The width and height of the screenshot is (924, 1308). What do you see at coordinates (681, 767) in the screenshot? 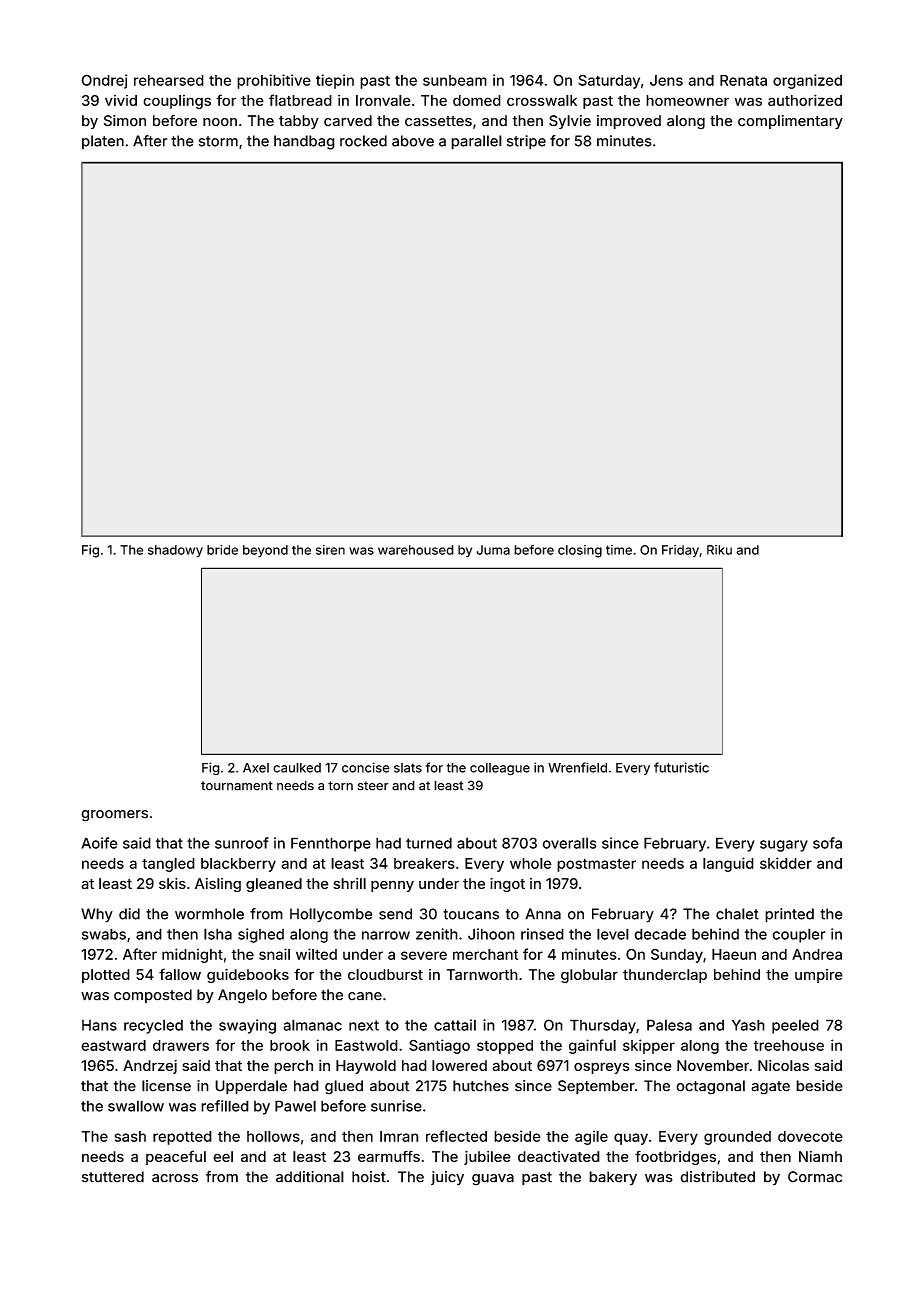
I see `futuristic` at bounding box center [681, 767].
